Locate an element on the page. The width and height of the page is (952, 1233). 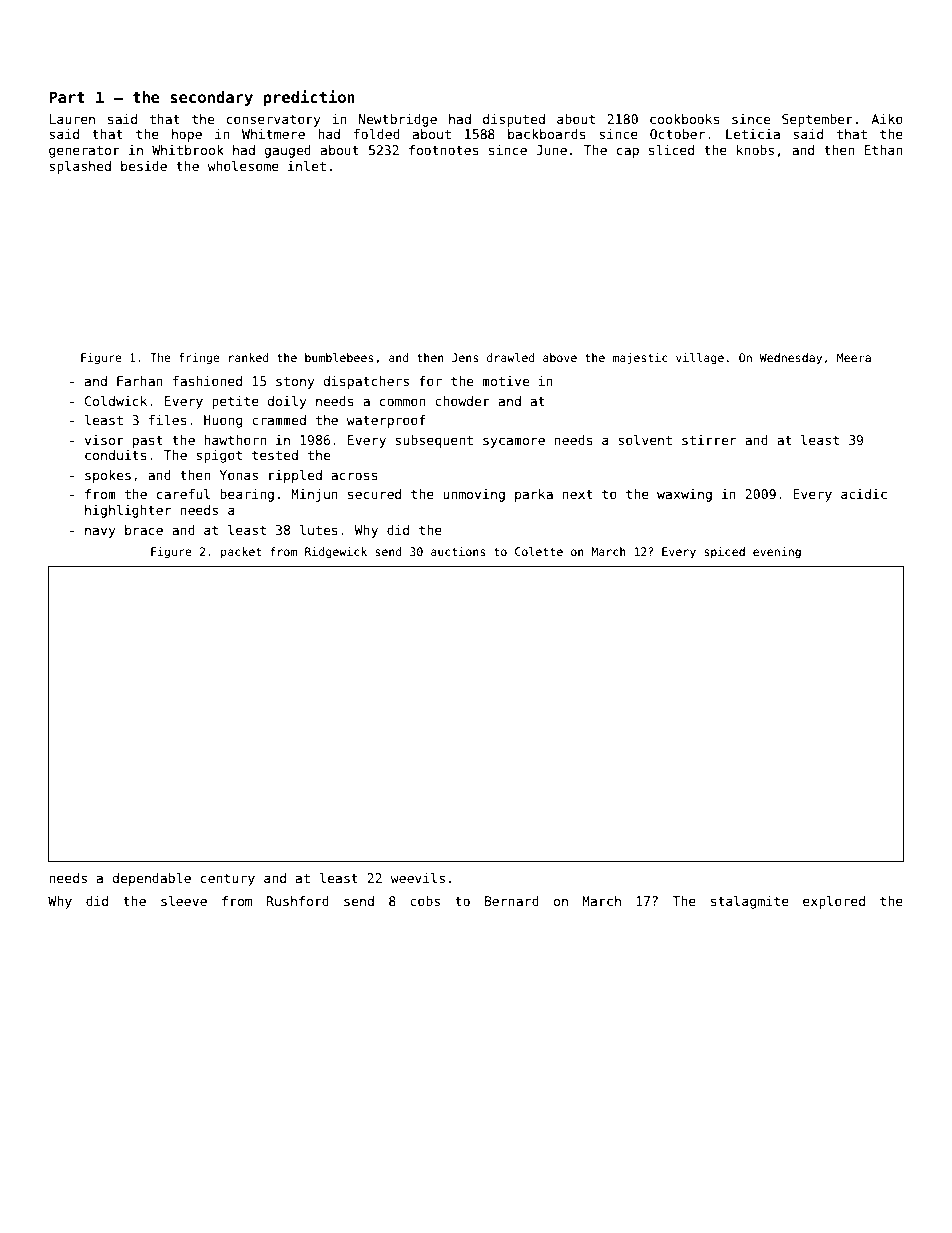
packet is located at coordinates (241, 553).
